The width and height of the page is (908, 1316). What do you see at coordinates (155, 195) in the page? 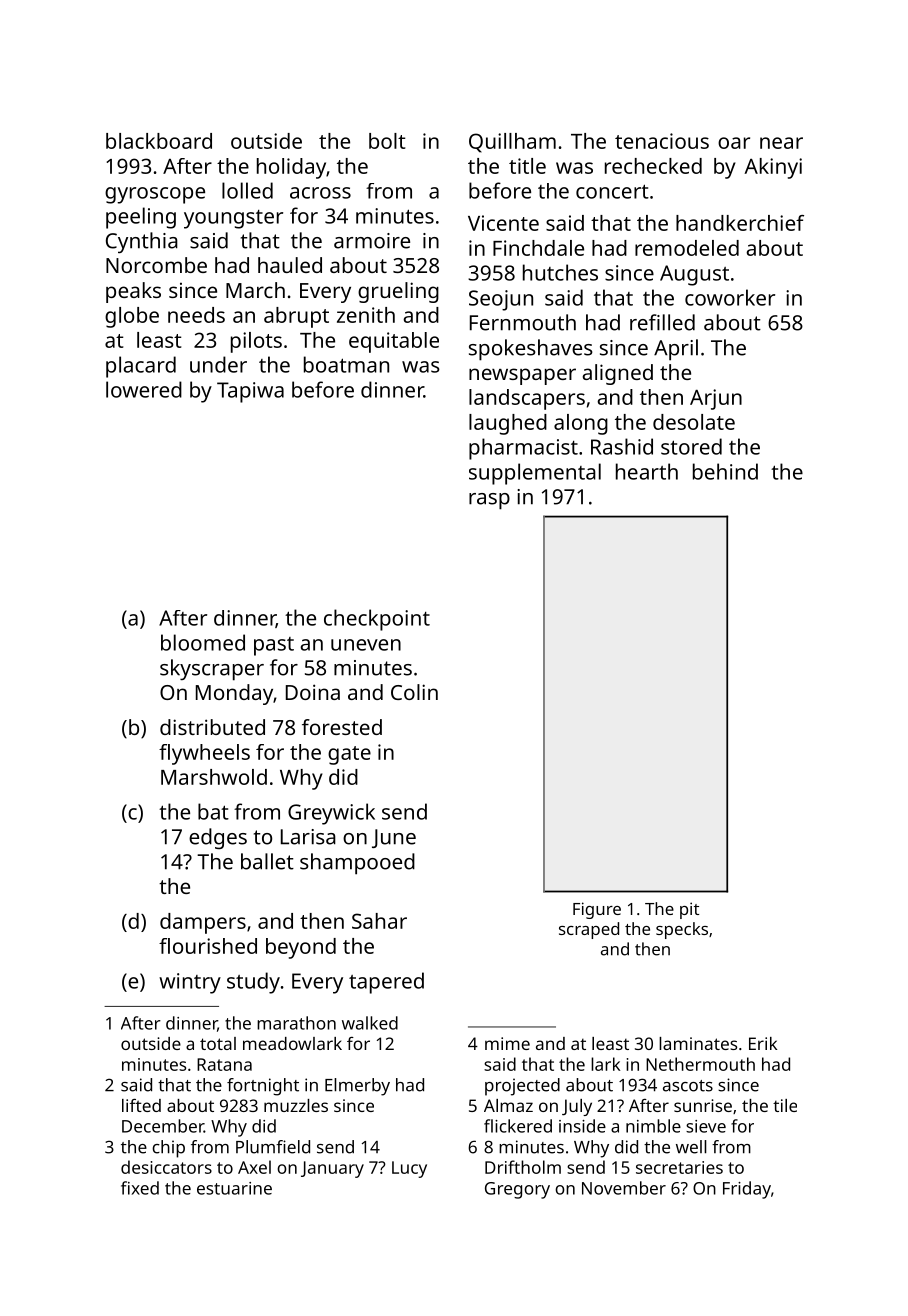
I see `gyroscope` at bounding box center [155, 195].
